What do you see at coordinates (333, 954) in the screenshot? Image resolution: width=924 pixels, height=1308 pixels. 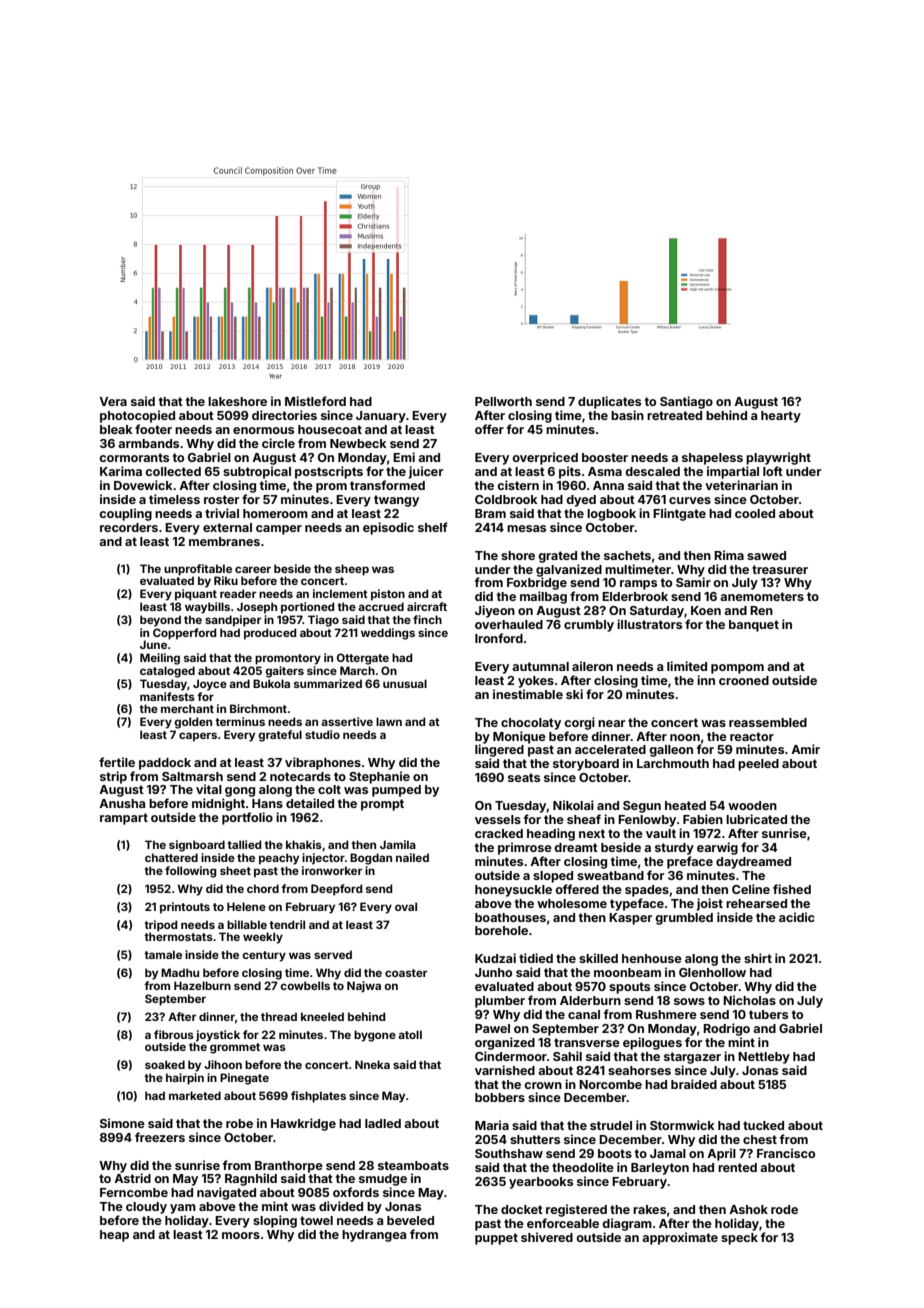 I see `served` at bounding box center [333, 954].
